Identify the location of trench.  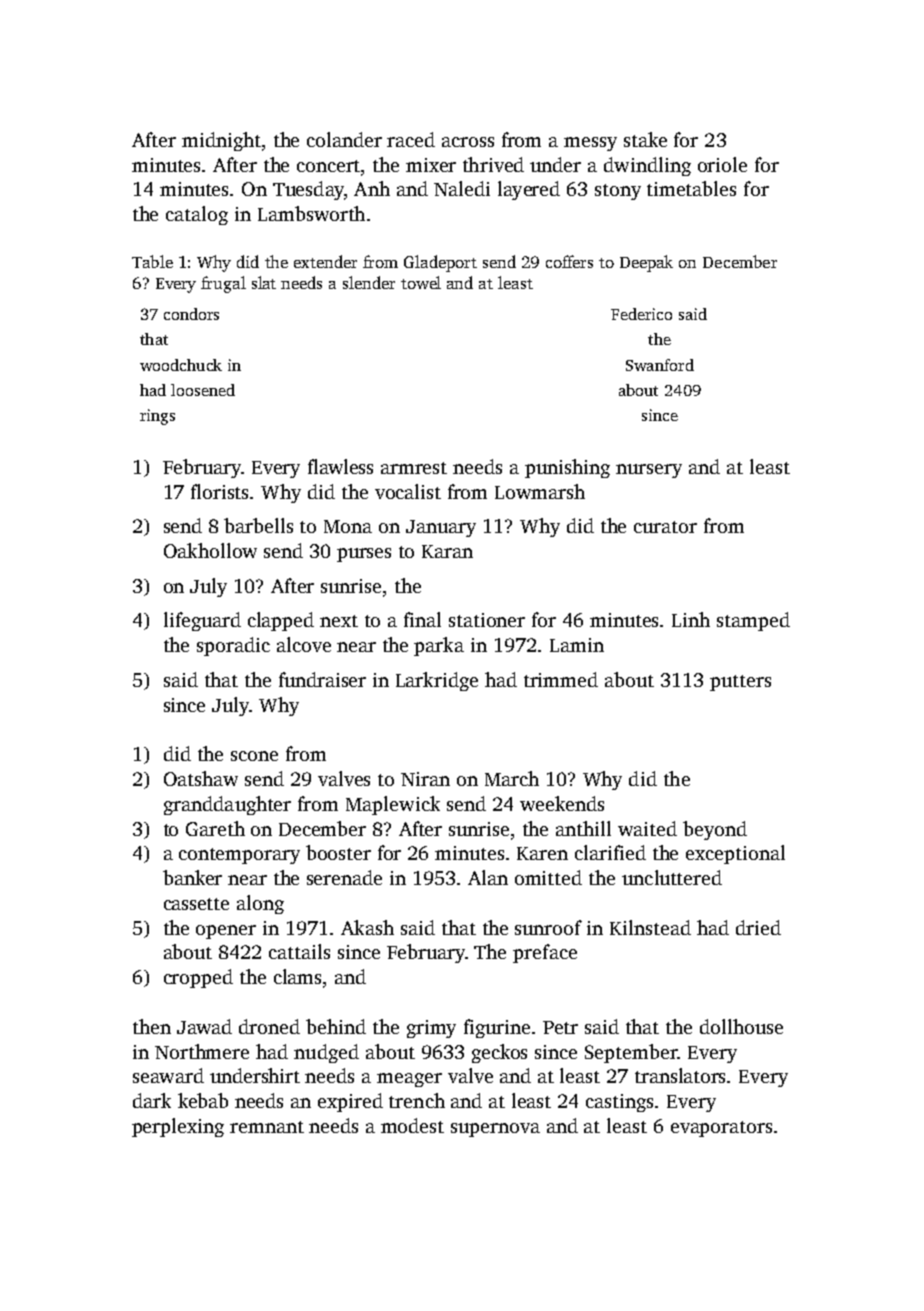
(417, 1100).
